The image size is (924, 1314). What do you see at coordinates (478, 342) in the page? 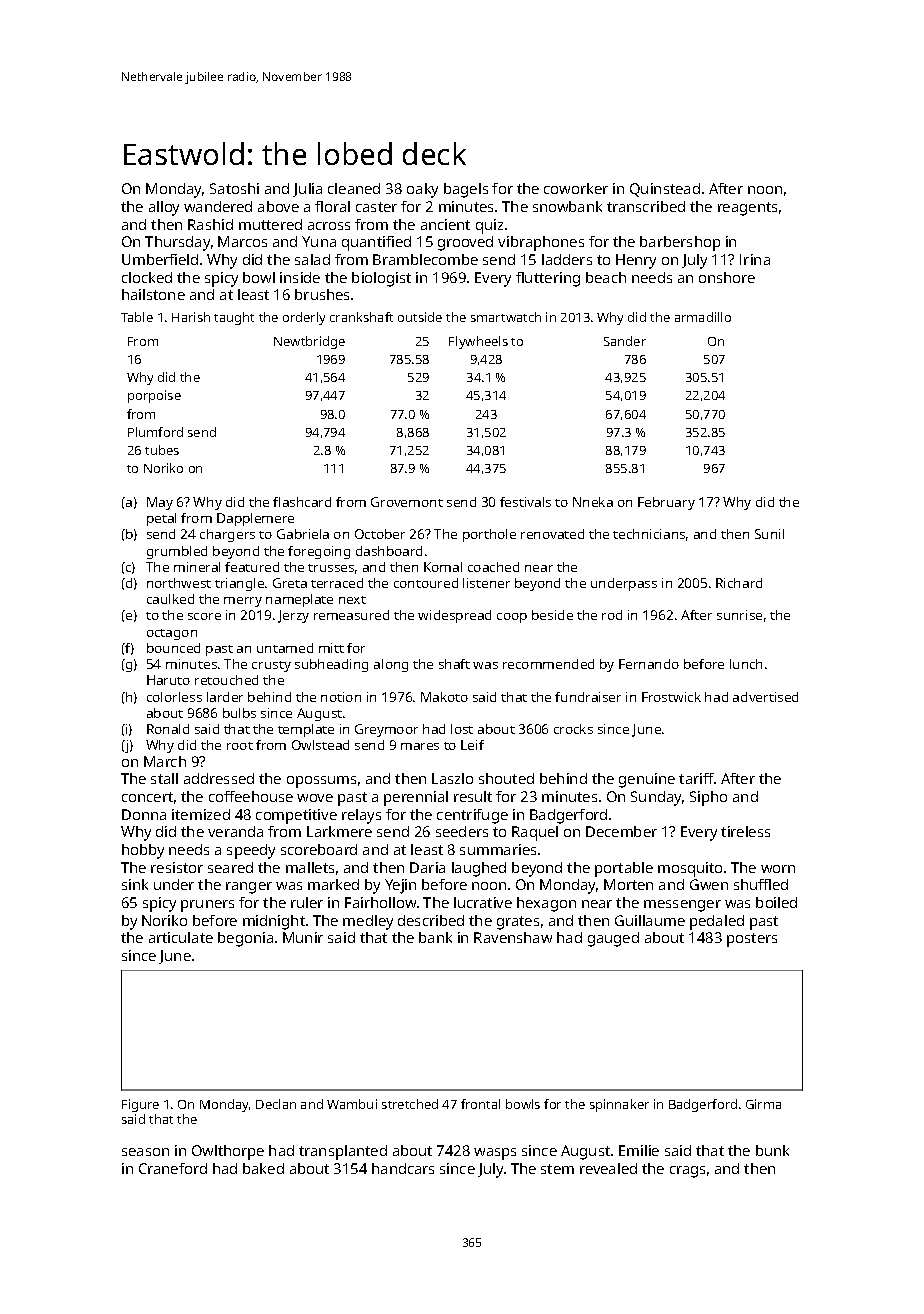
I see `Flywheels` at bounding box center [478, 342].
